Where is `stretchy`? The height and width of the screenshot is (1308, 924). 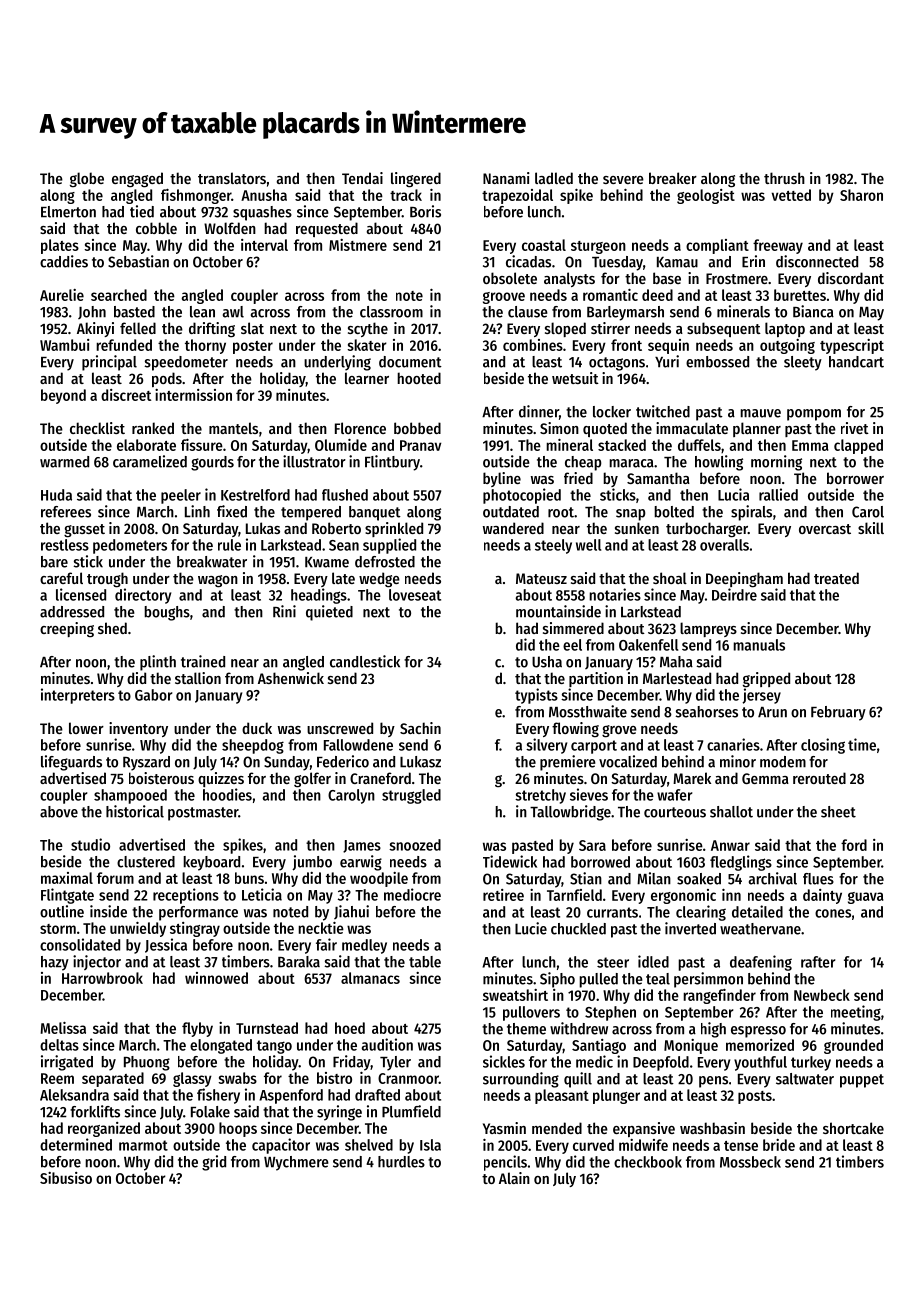
stretchy is located at coordinates (540, 796).
